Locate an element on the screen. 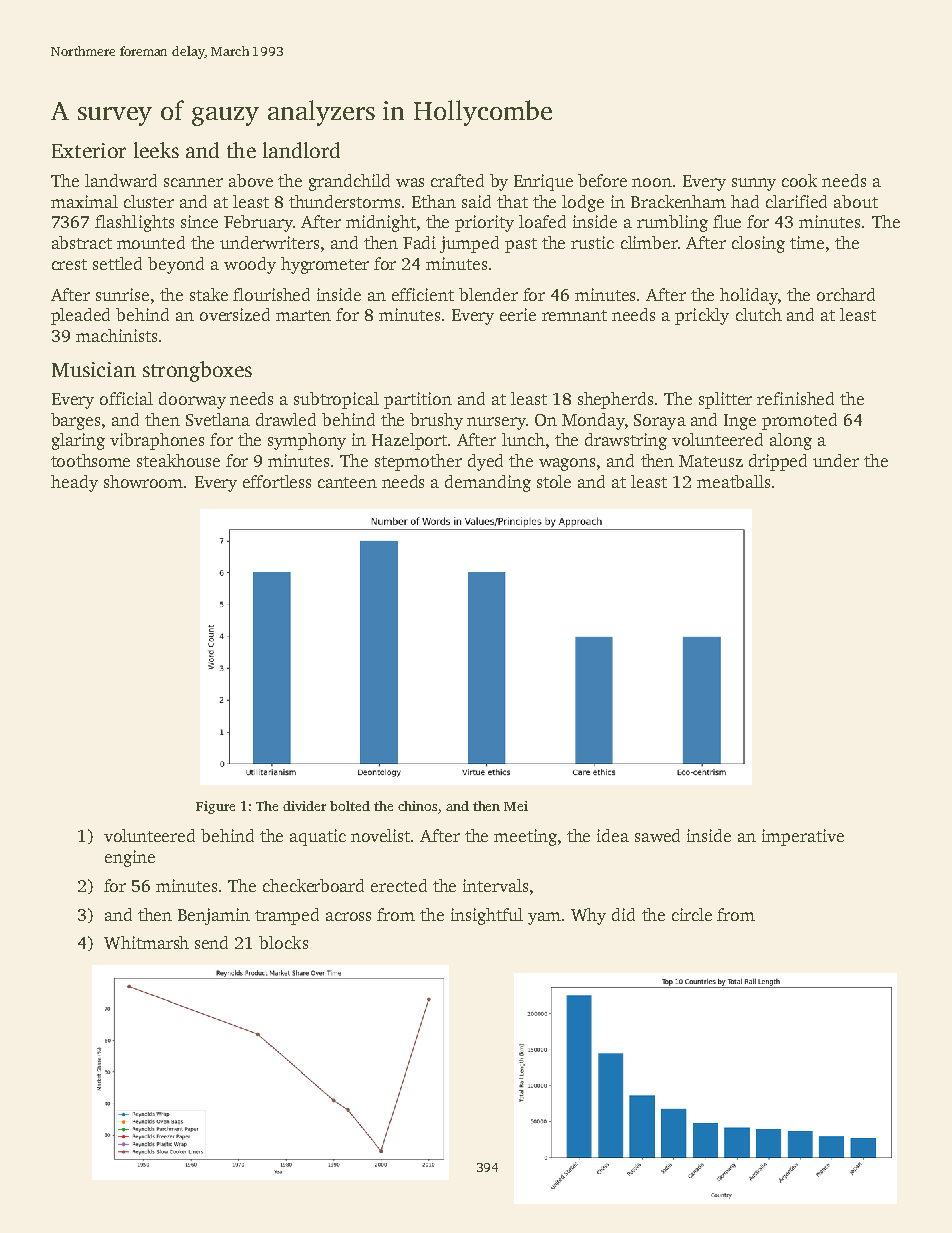 Image resolution: width=952 pixels, height=1233 pixels. Mei is located at coordinates (516, 806).
